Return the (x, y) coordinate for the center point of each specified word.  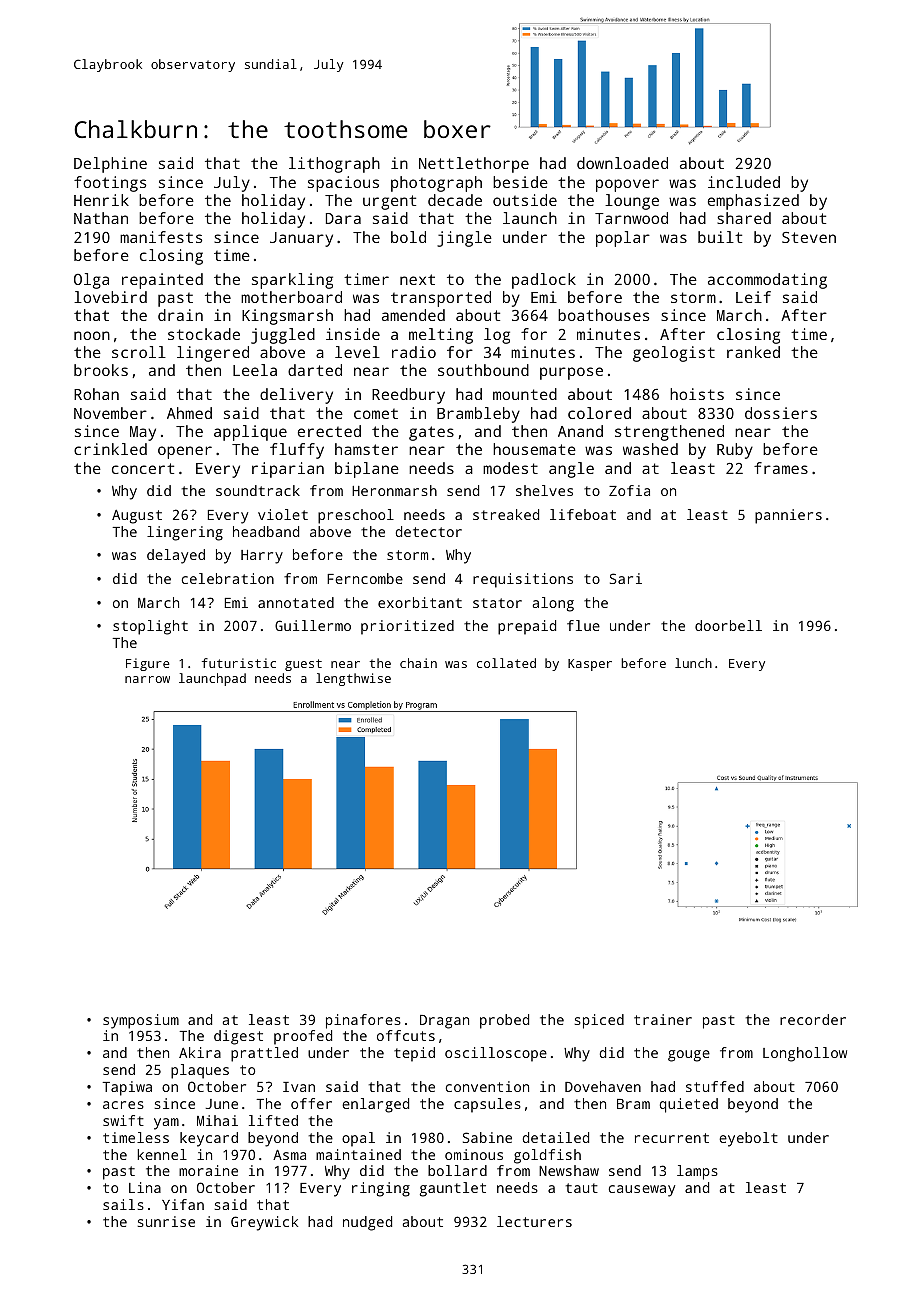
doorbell (728, 625)
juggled (283, 336)
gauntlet (453, 1189)
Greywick (264, 1223)
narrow (147, 679)
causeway (642, 1191)
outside (525, 200)
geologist (674, 354)
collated (506, 663)
